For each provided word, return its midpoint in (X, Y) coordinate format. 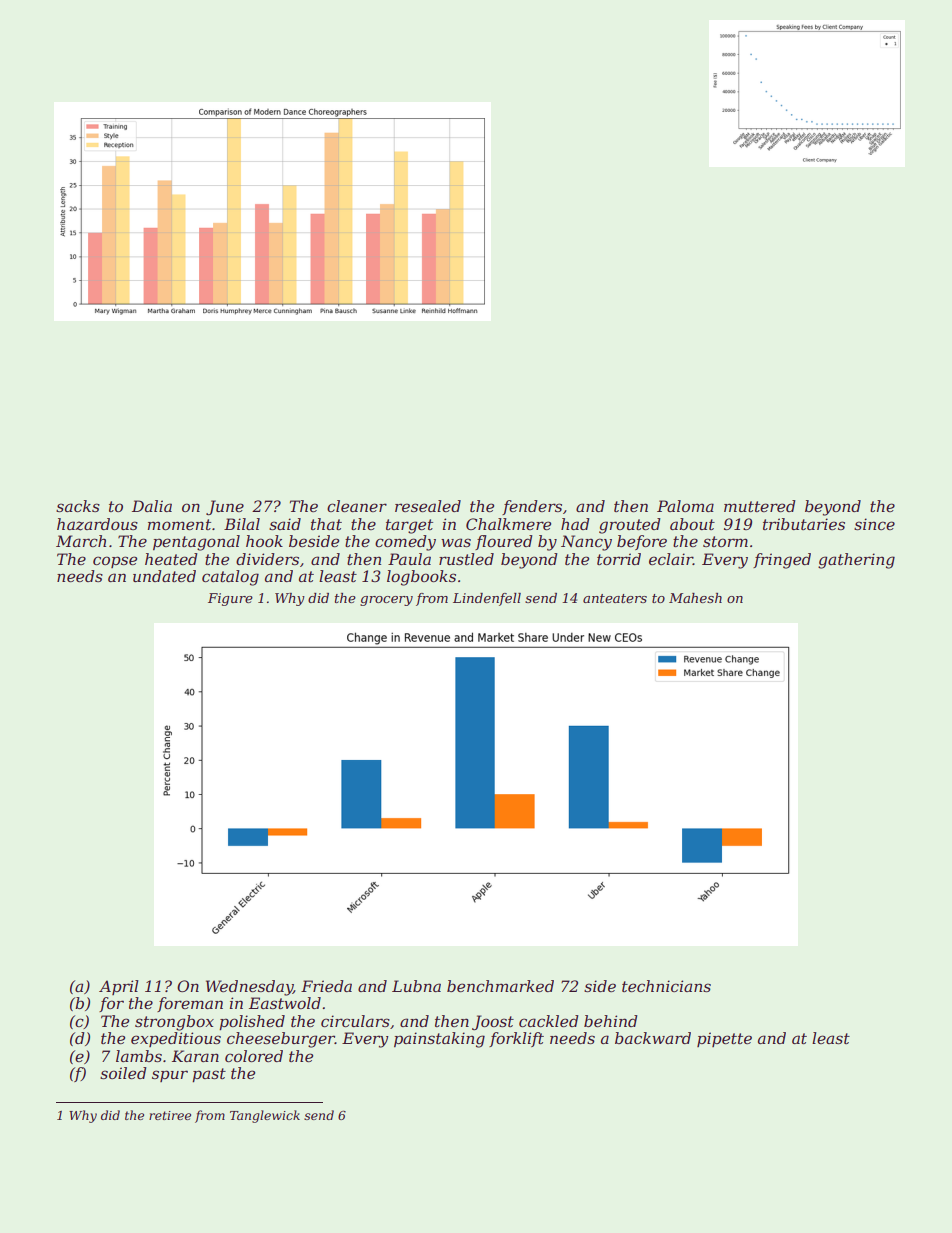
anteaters (615, 598)
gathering (856, 561)
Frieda (326, 986)
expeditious (176, 1039)
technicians (666, 986)
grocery (386, 601)
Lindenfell (487, 599)
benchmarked (500, 986)
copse (115, 562)
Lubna (416, 986)
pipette (724, 1039)
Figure (230, 599)
